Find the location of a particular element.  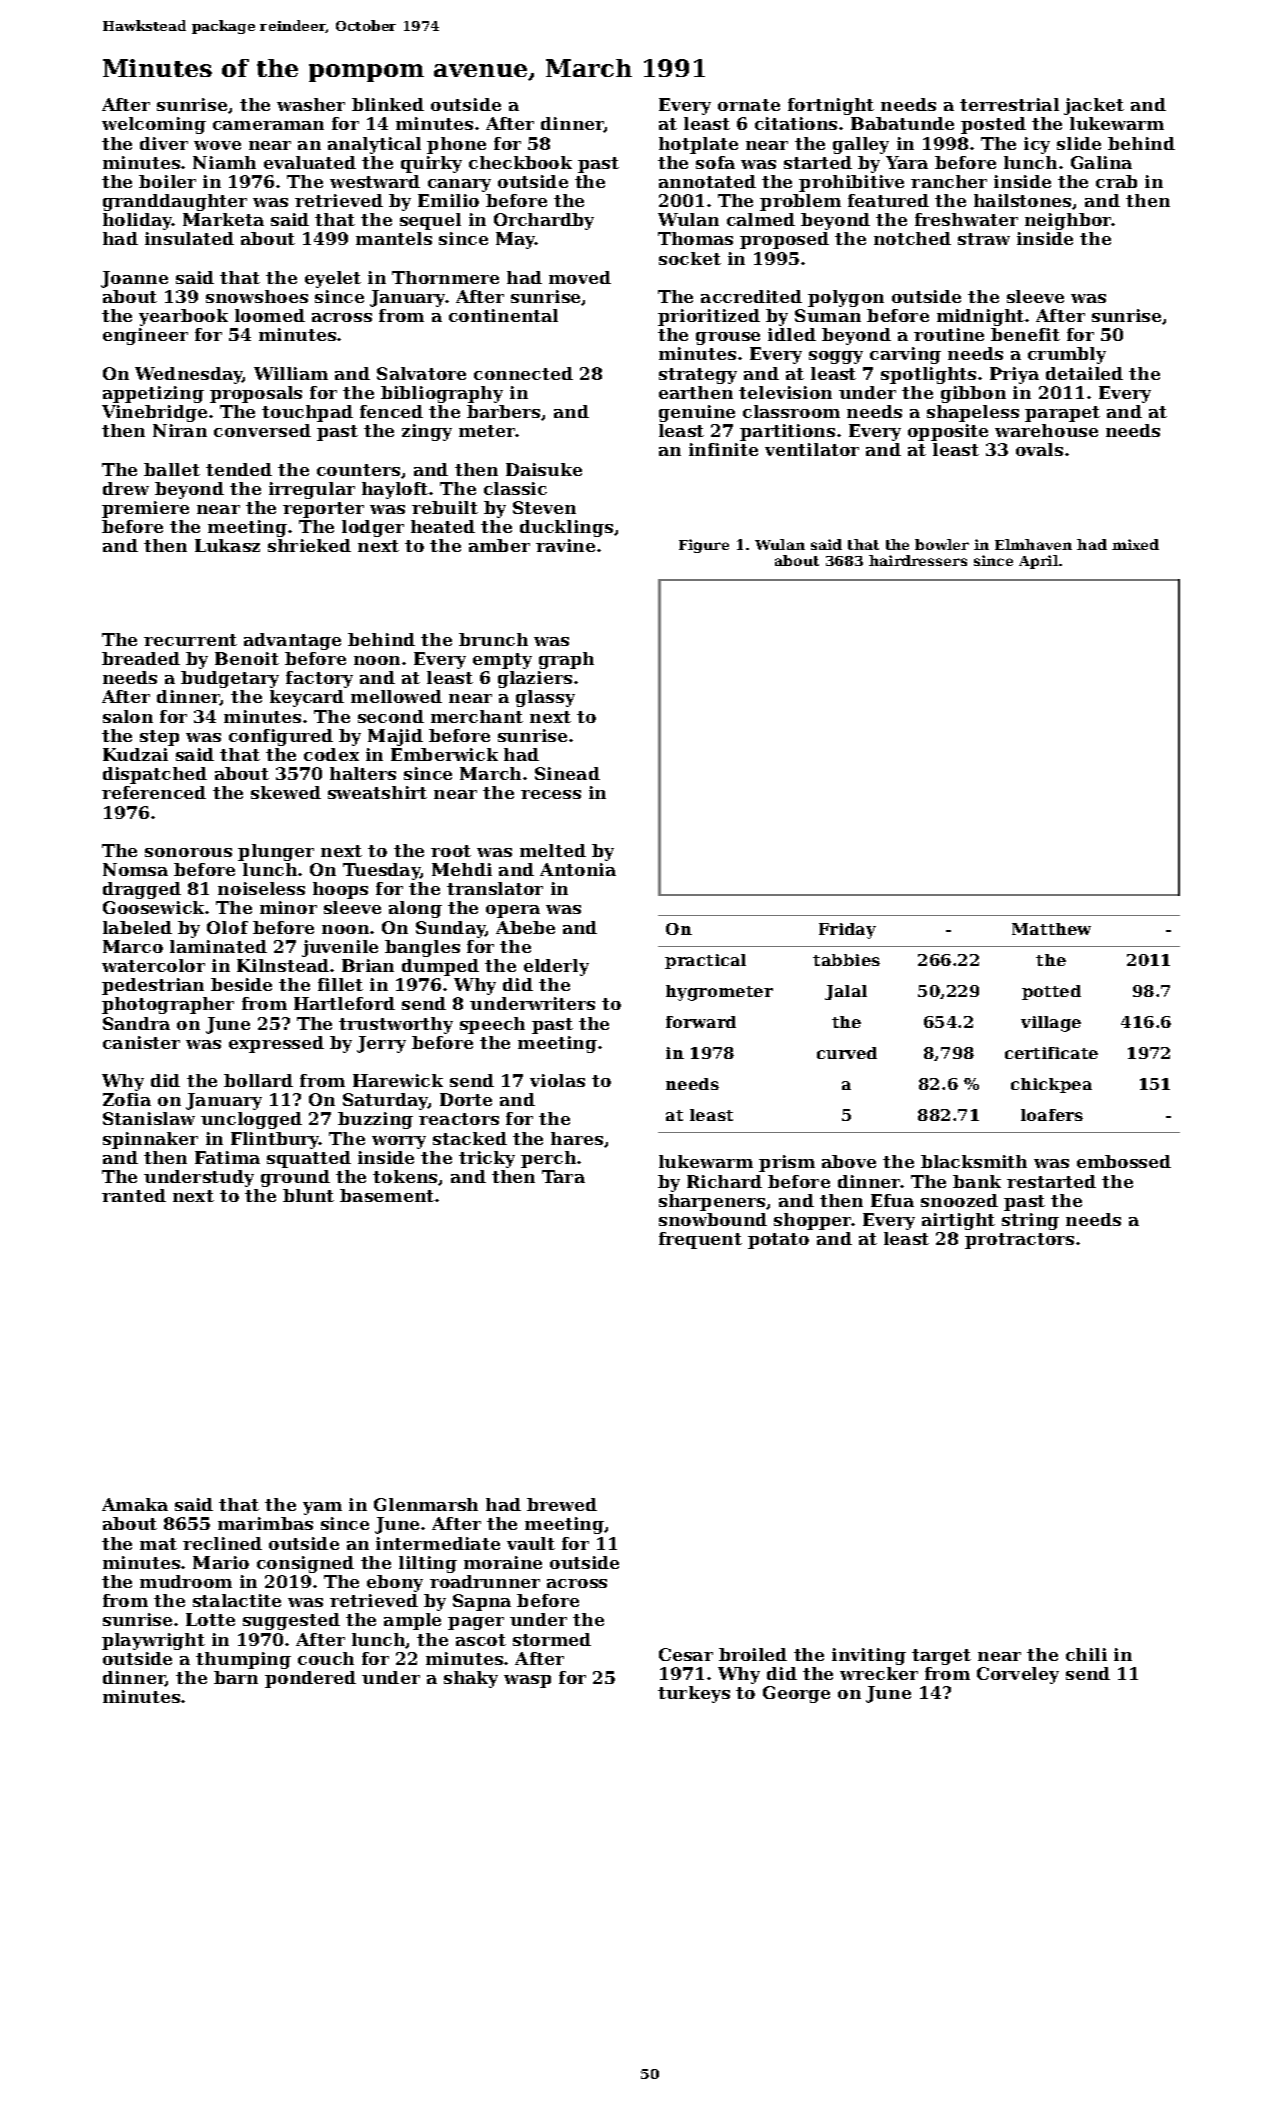

blinked is located at coordinates (388, 104).
